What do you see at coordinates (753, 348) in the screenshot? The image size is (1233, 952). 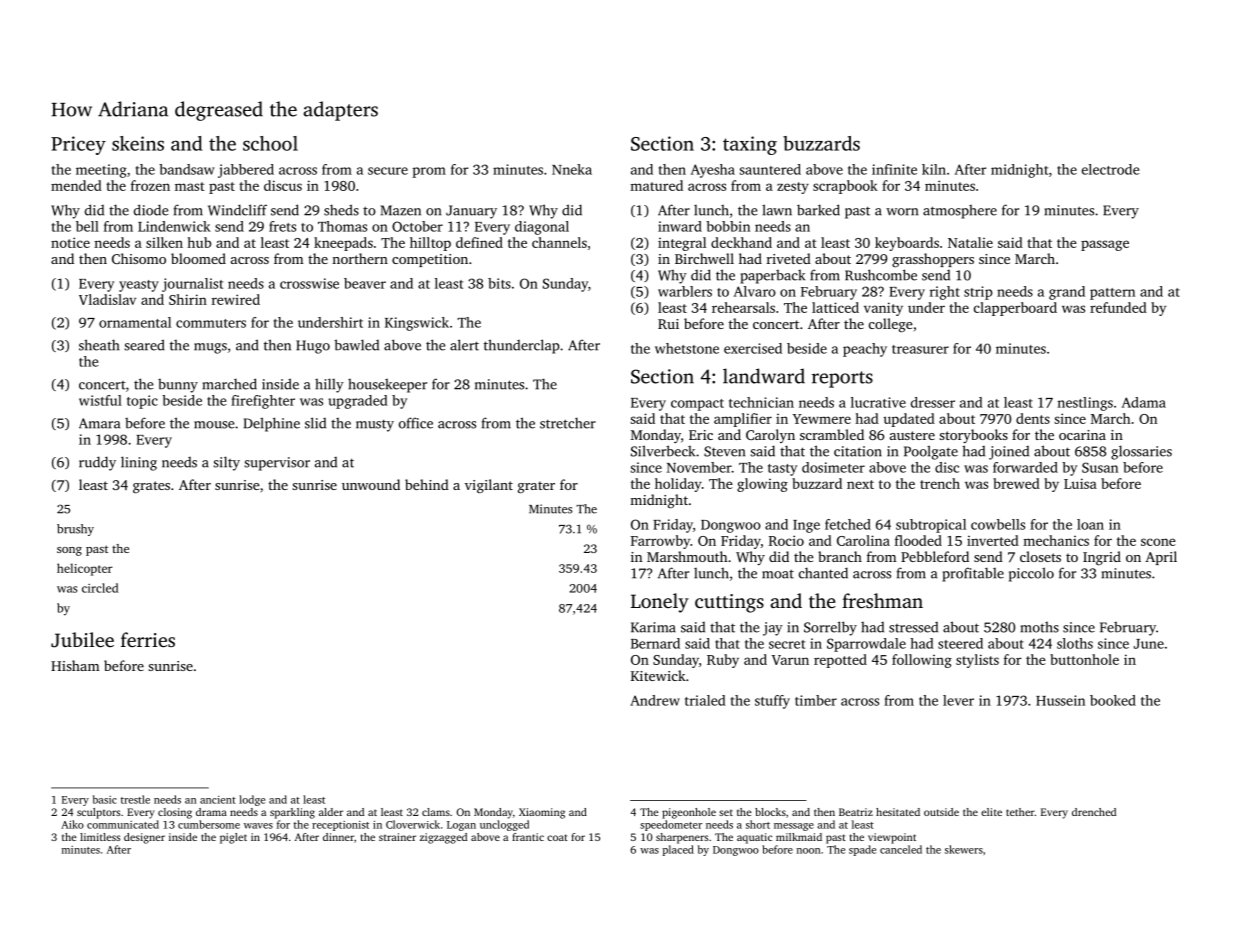 I see `exercised` at bounding box center [753, 348].
